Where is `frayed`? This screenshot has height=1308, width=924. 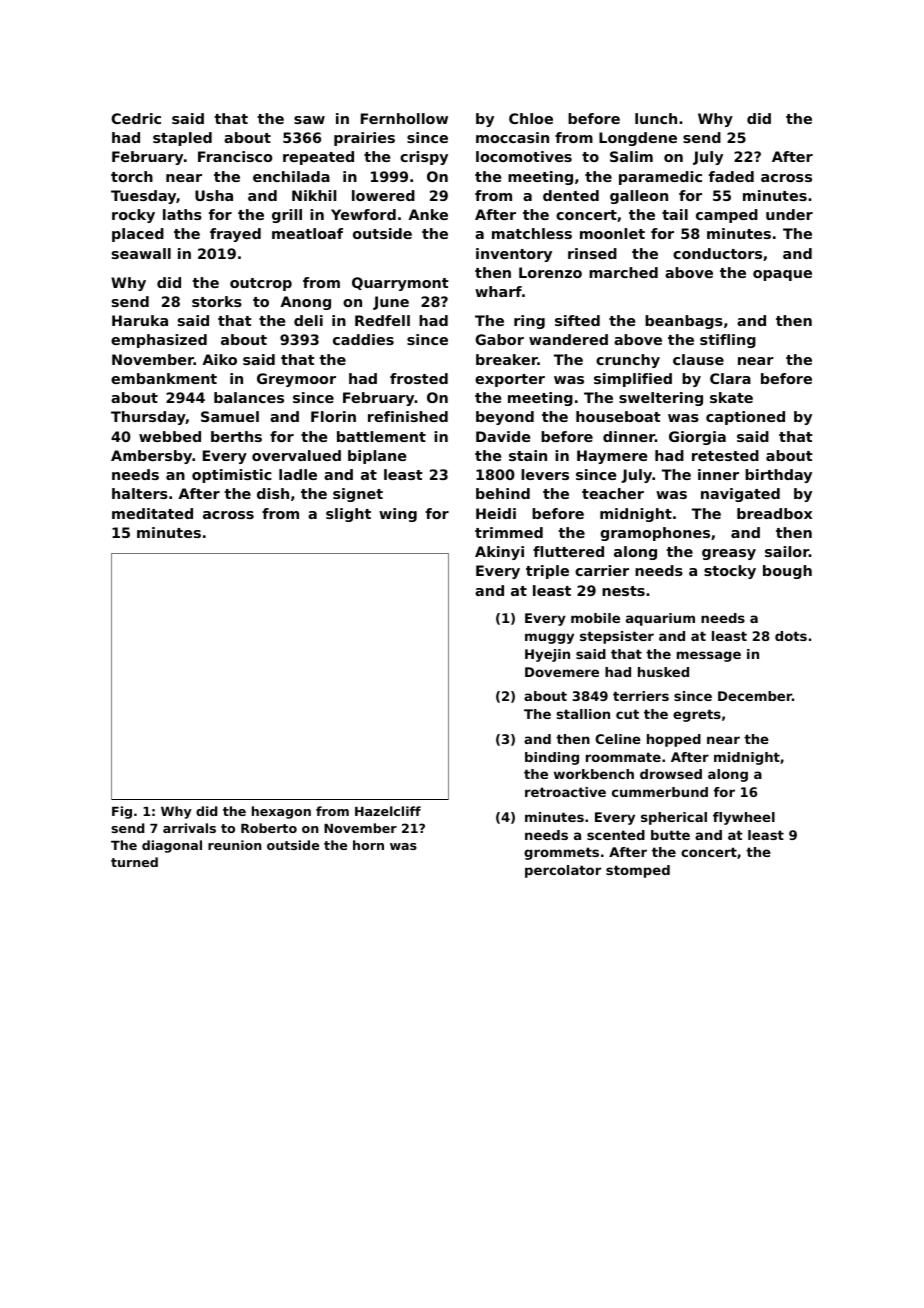 frayed is located at coordinates (235, 235).
